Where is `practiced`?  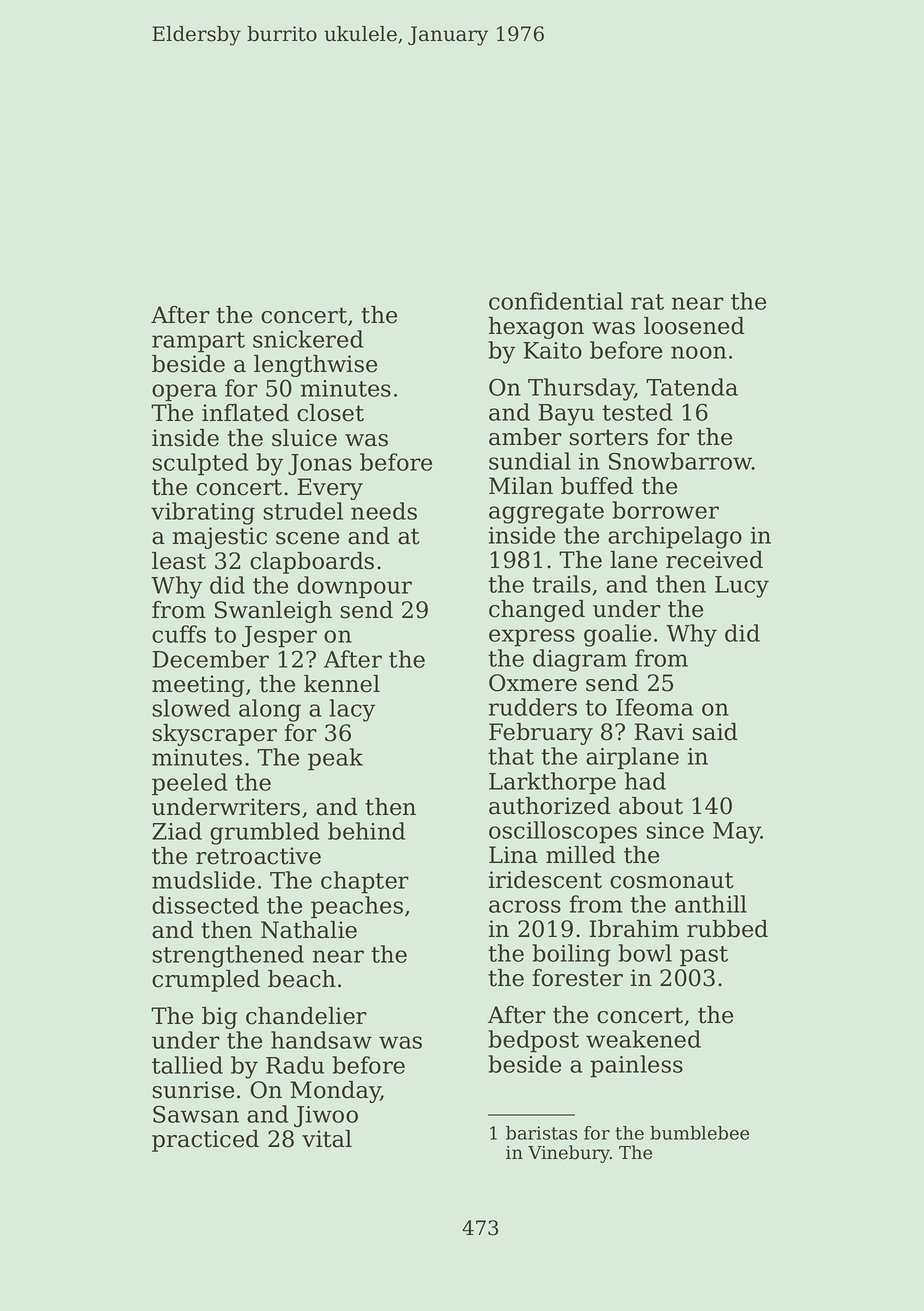
practiced is located at coordinates (205, 1141).
